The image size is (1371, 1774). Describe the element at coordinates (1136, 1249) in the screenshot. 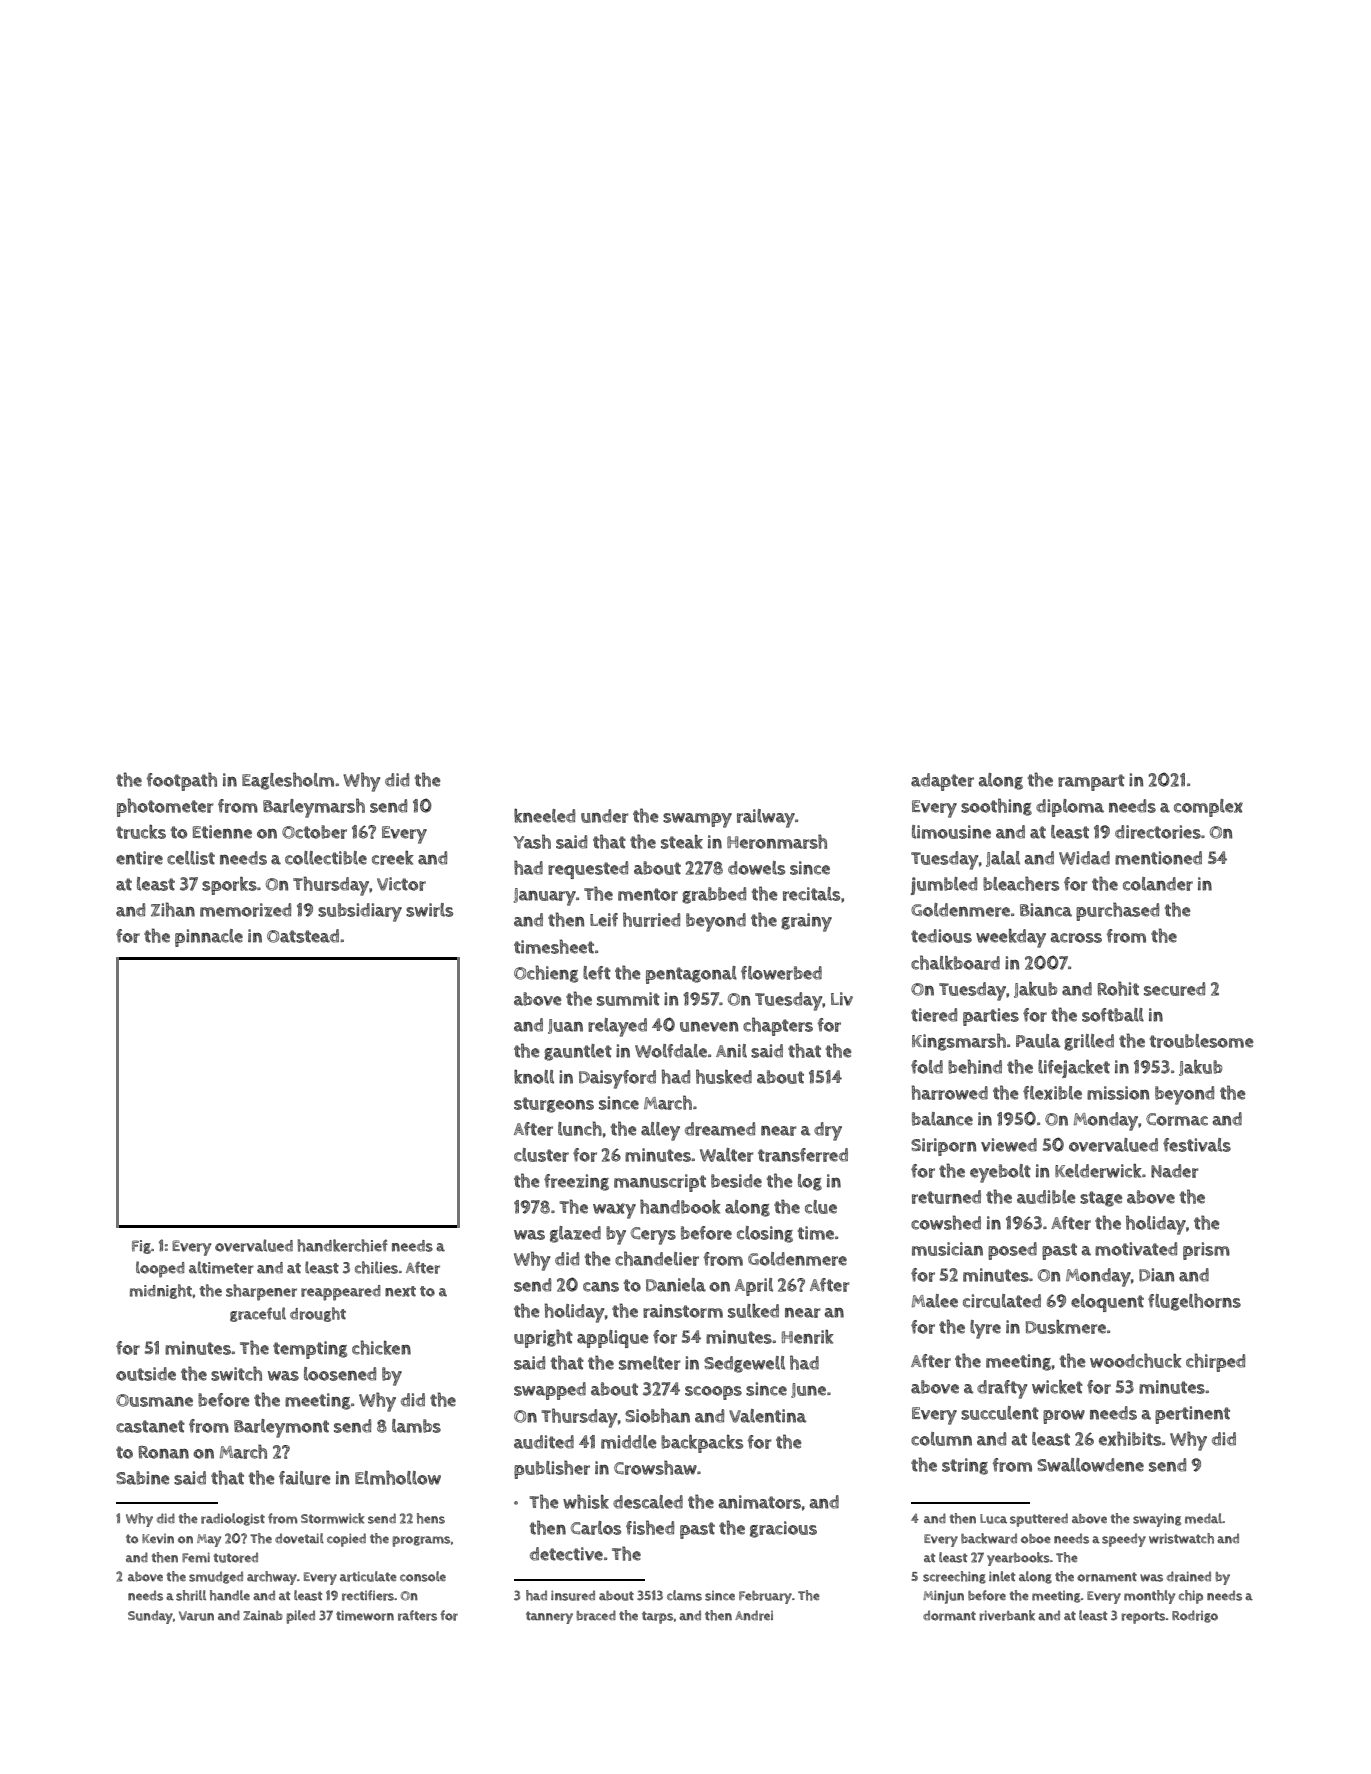

I see `motivated` at that location.
